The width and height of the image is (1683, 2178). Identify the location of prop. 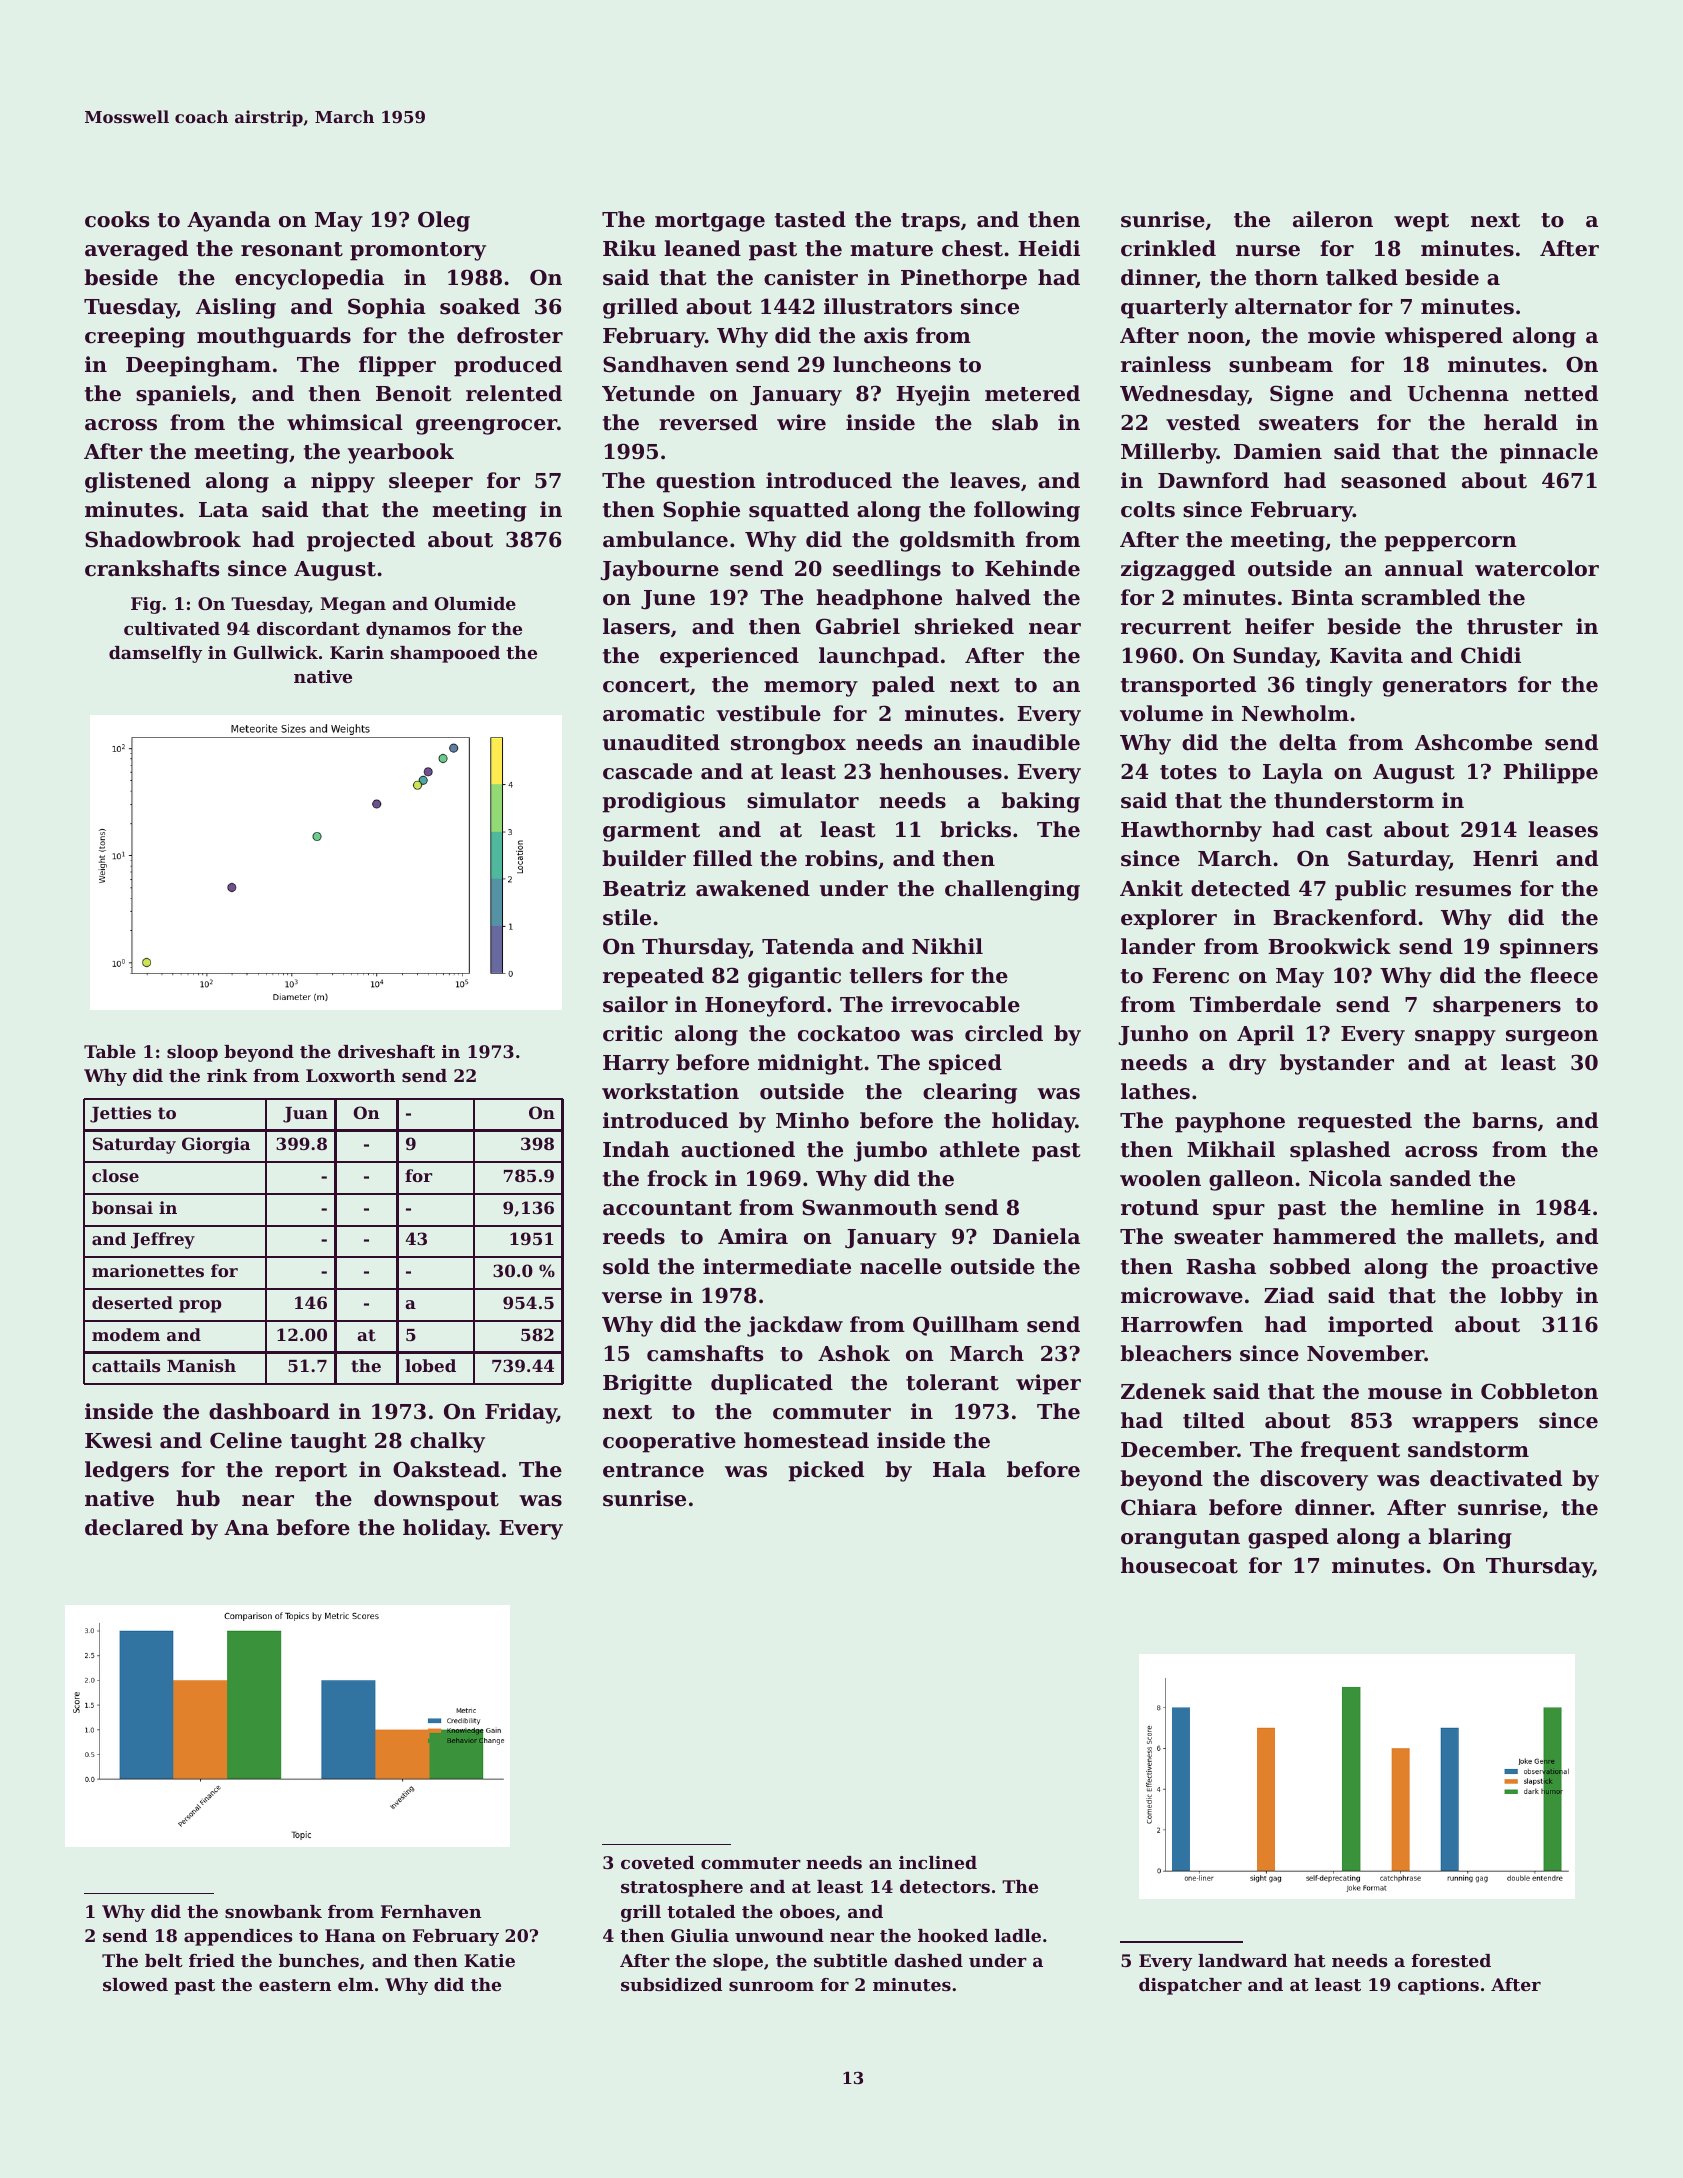
(200, 1306).
